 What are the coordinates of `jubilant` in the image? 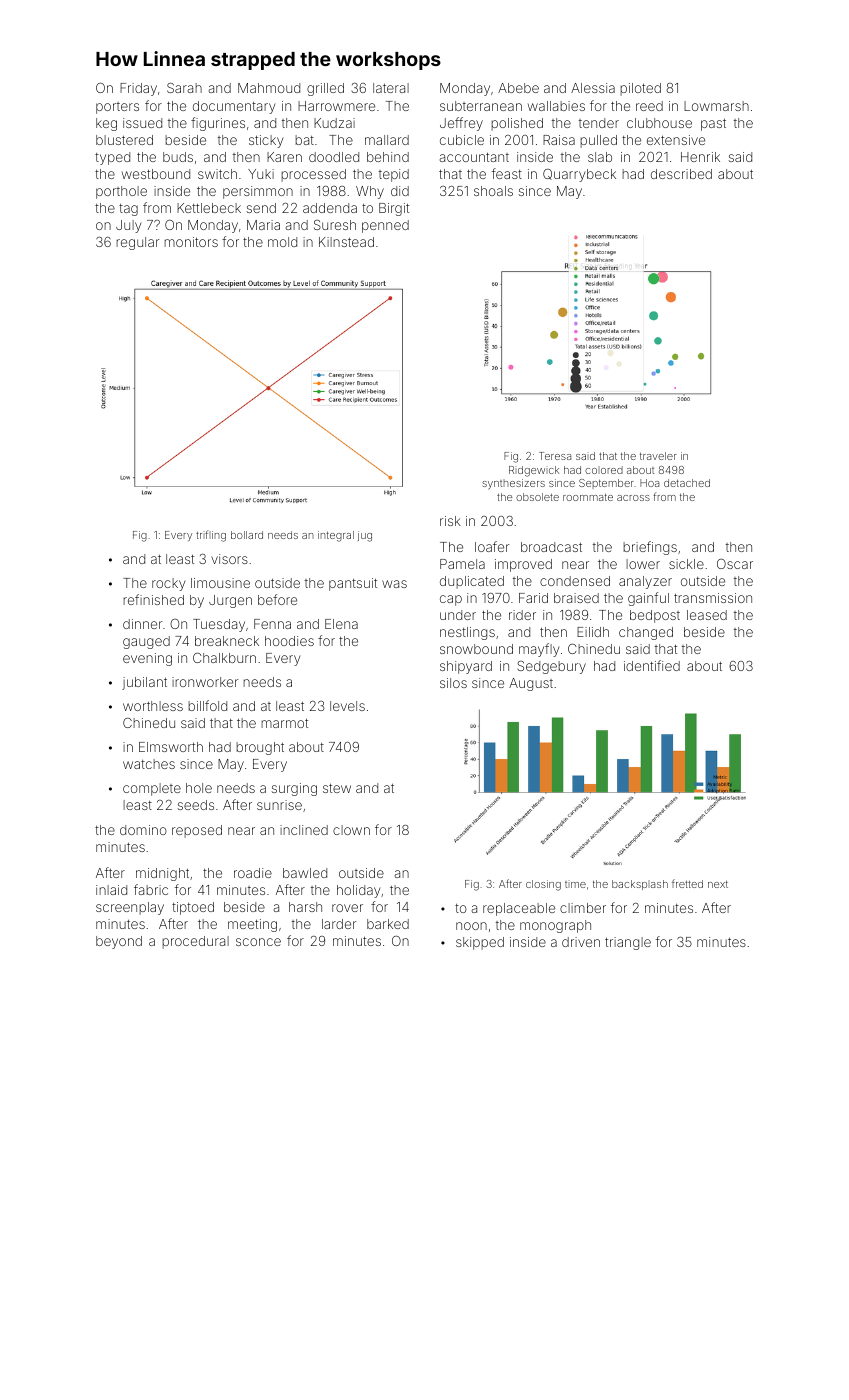 It's located at (144, 683).
